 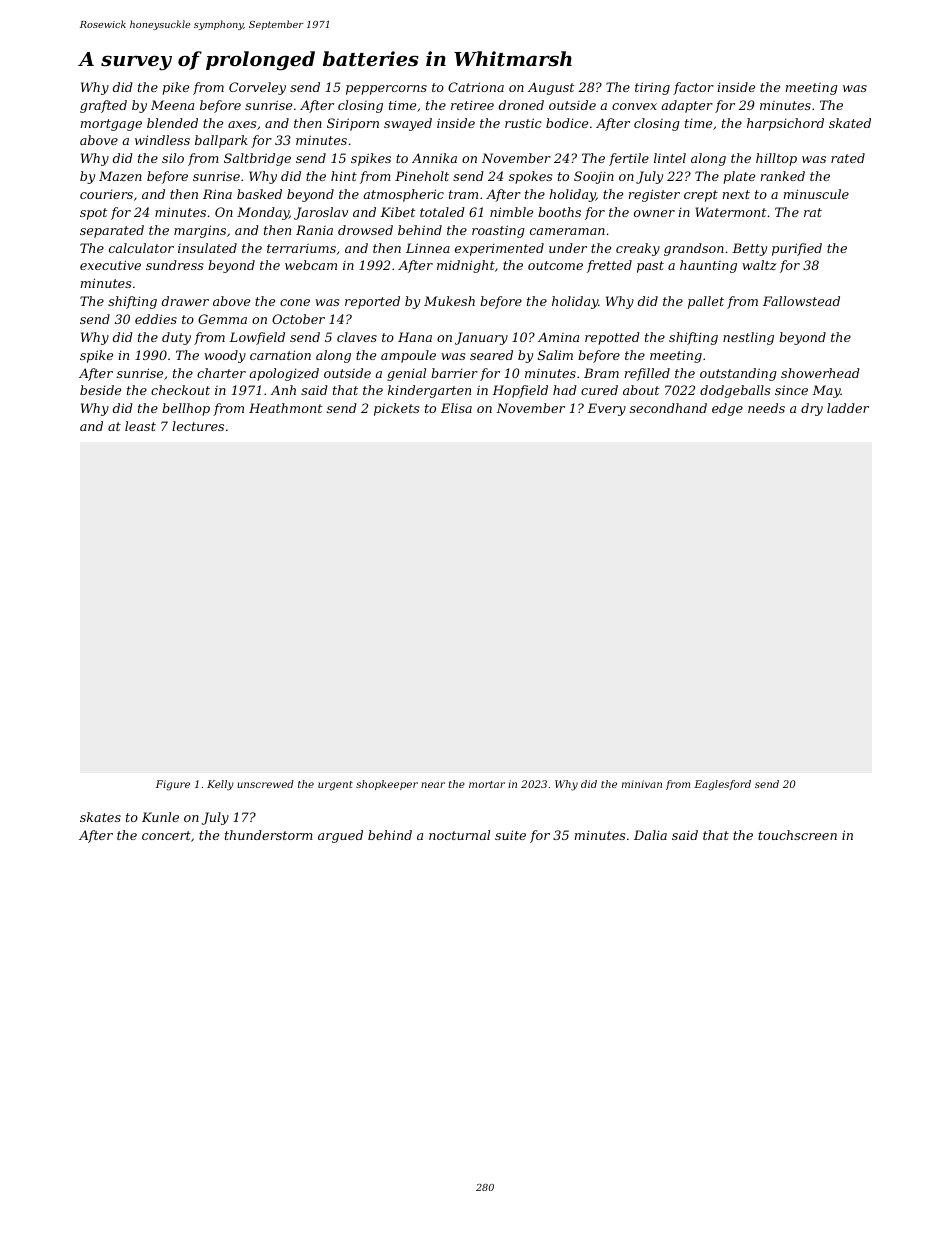 I want to click on tiring, so click(x=652, y=88).
